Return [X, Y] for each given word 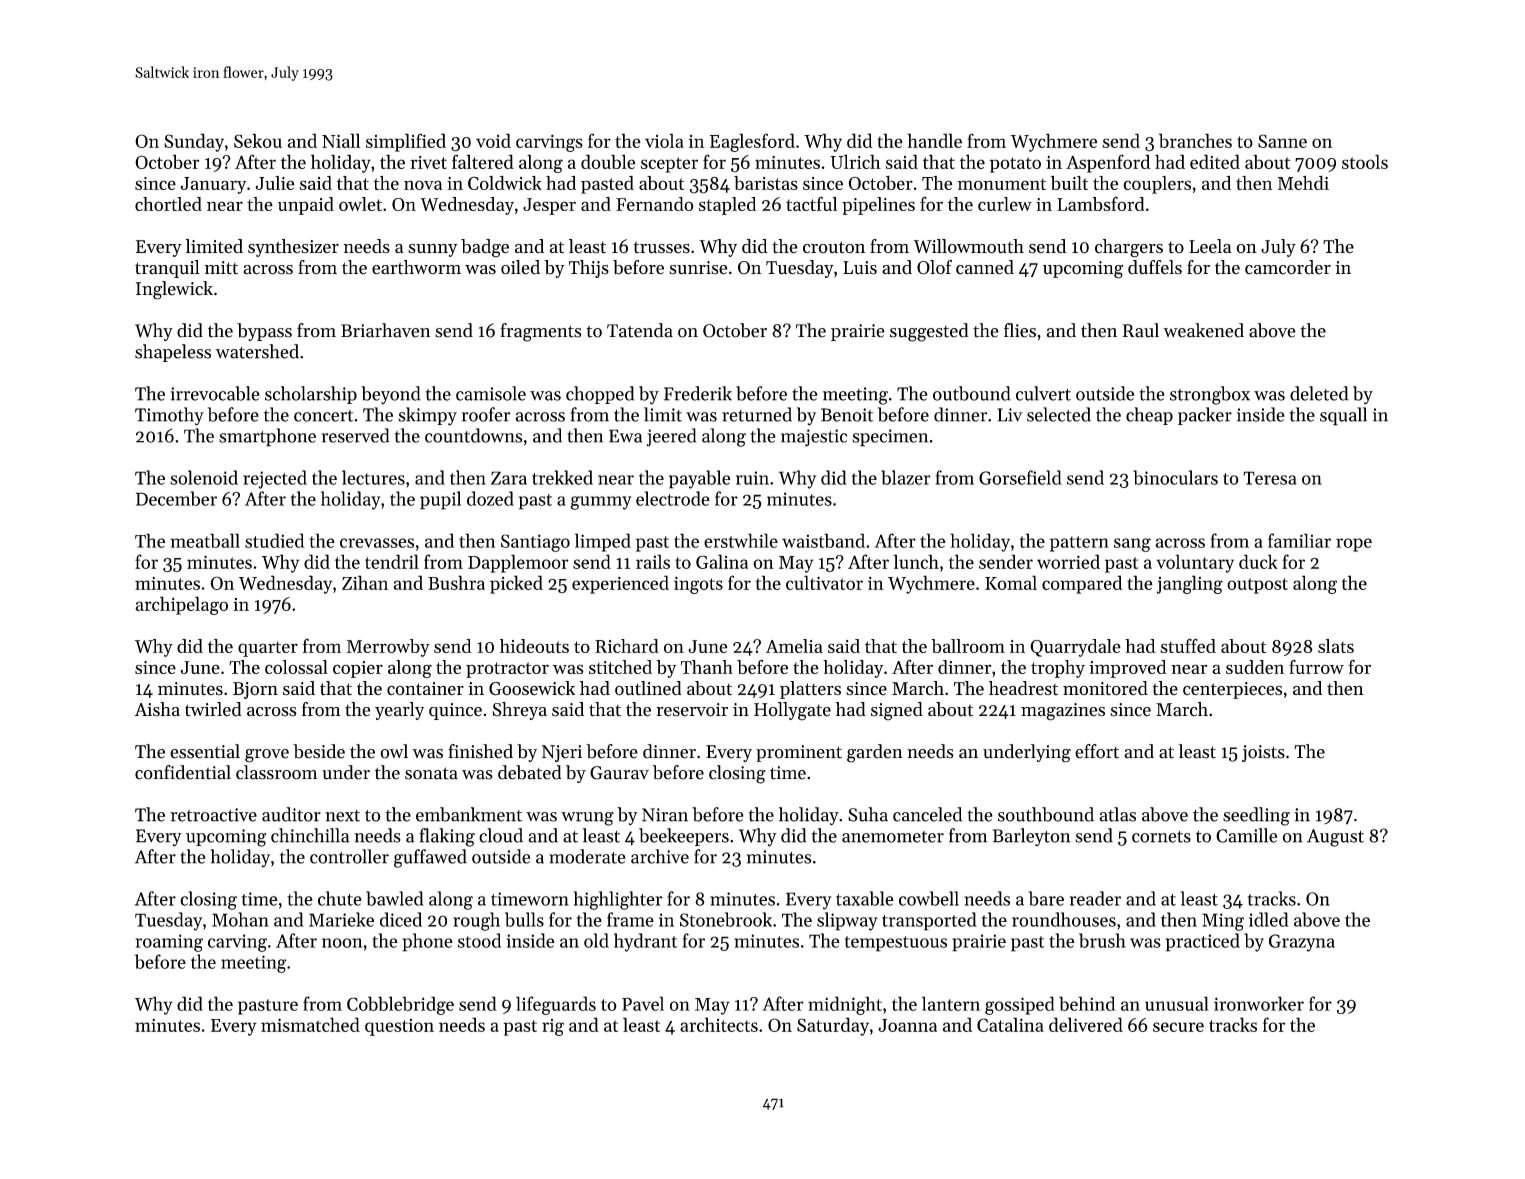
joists [1263, 753]
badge [485, 248]
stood [479, 940]
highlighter [618, 900]
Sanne [1282, 141]
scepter [669, 165]
